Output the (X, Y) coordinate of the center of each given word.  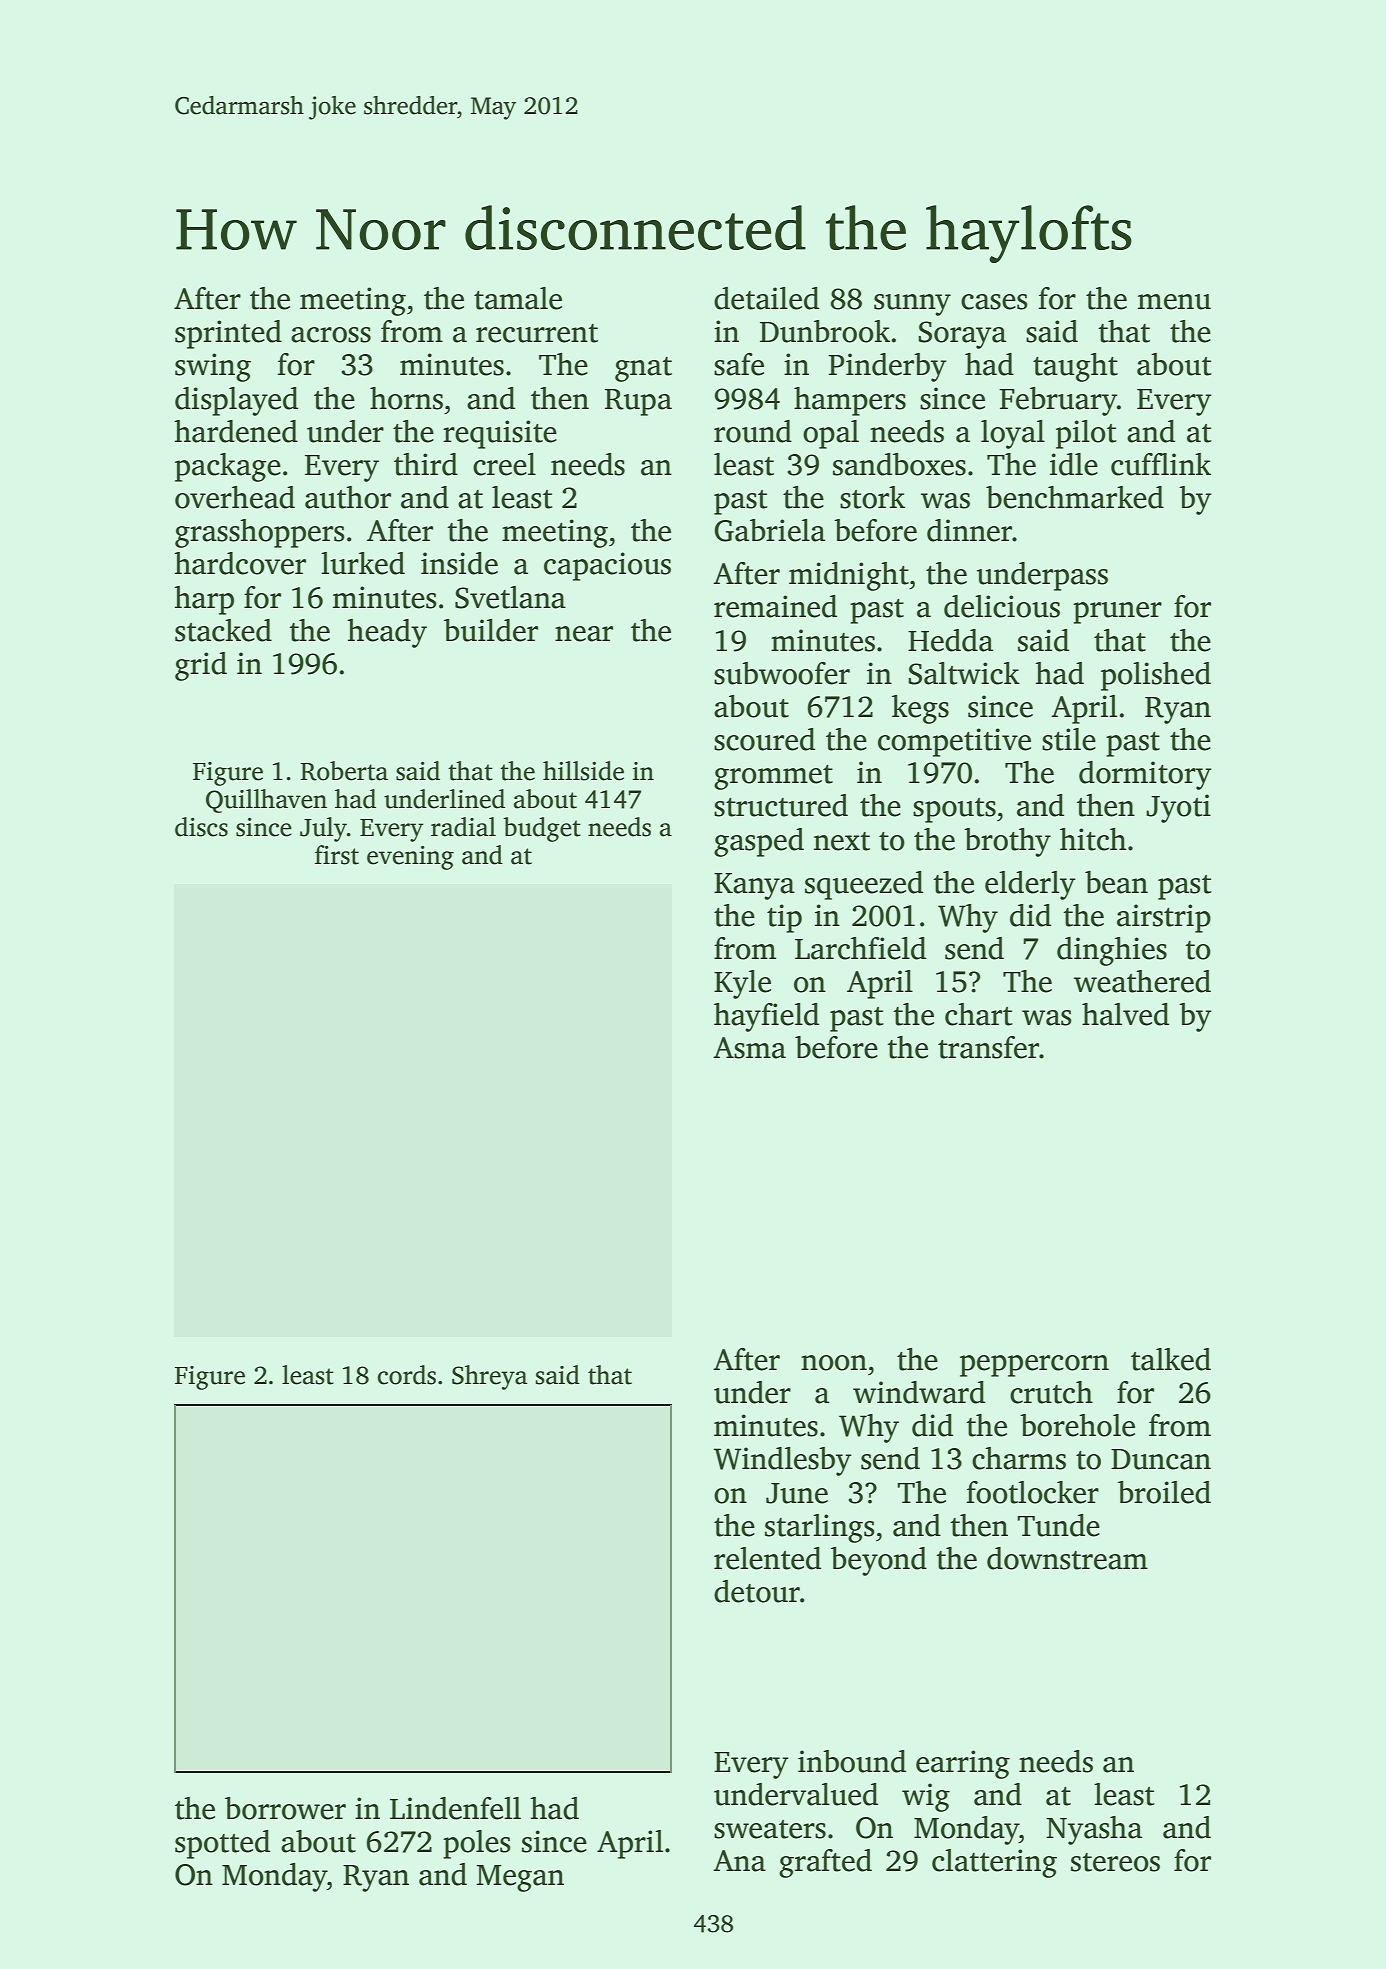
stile (1069, 739)
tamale (518, 298)
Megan (520, 1878)
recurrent (537, 333)
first (337, 855)
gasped (759, 842)
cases (994, 302)
